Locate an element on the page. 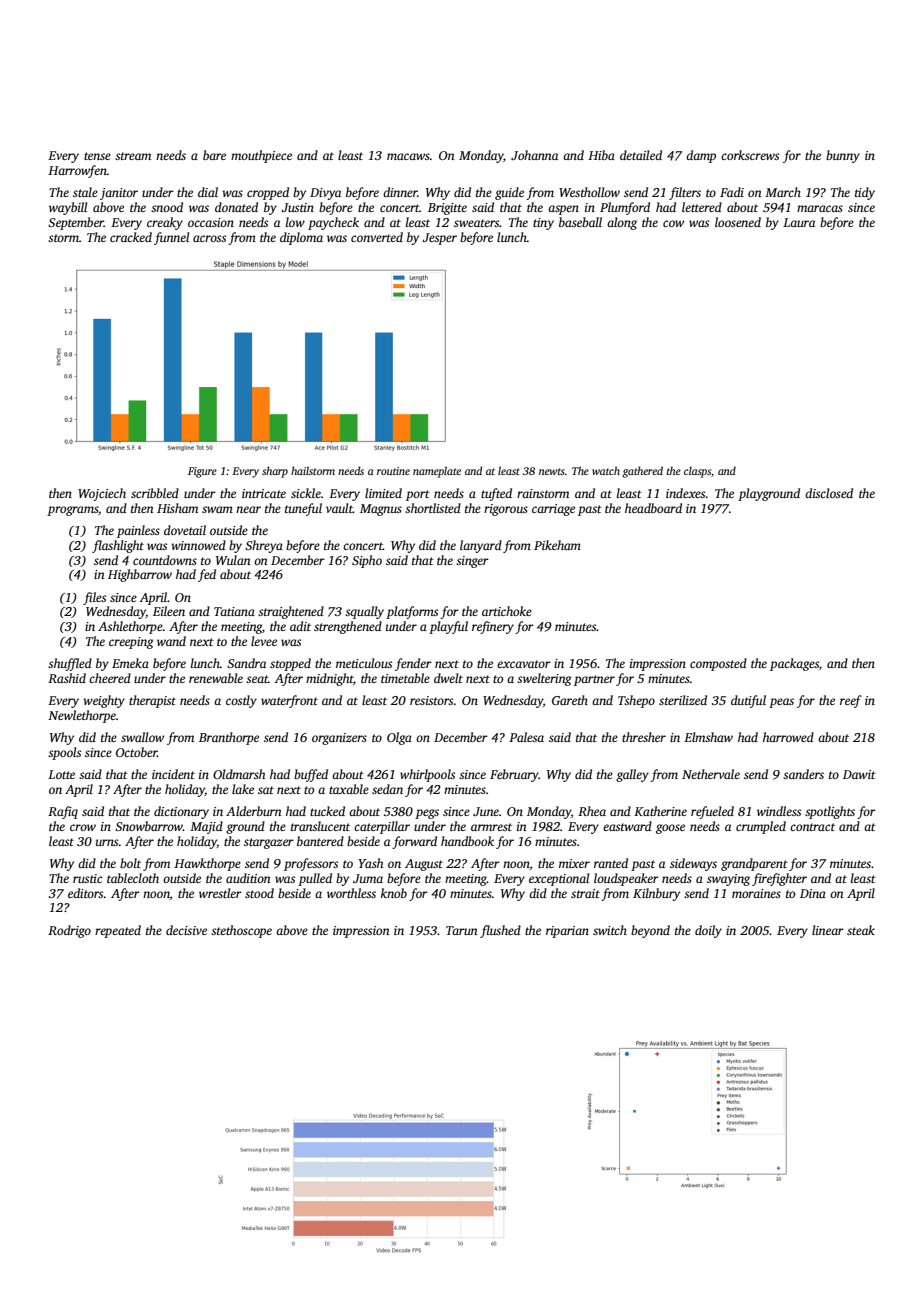 This image has width=924, height=1314. gathered is located at coordinates (642, 472).
